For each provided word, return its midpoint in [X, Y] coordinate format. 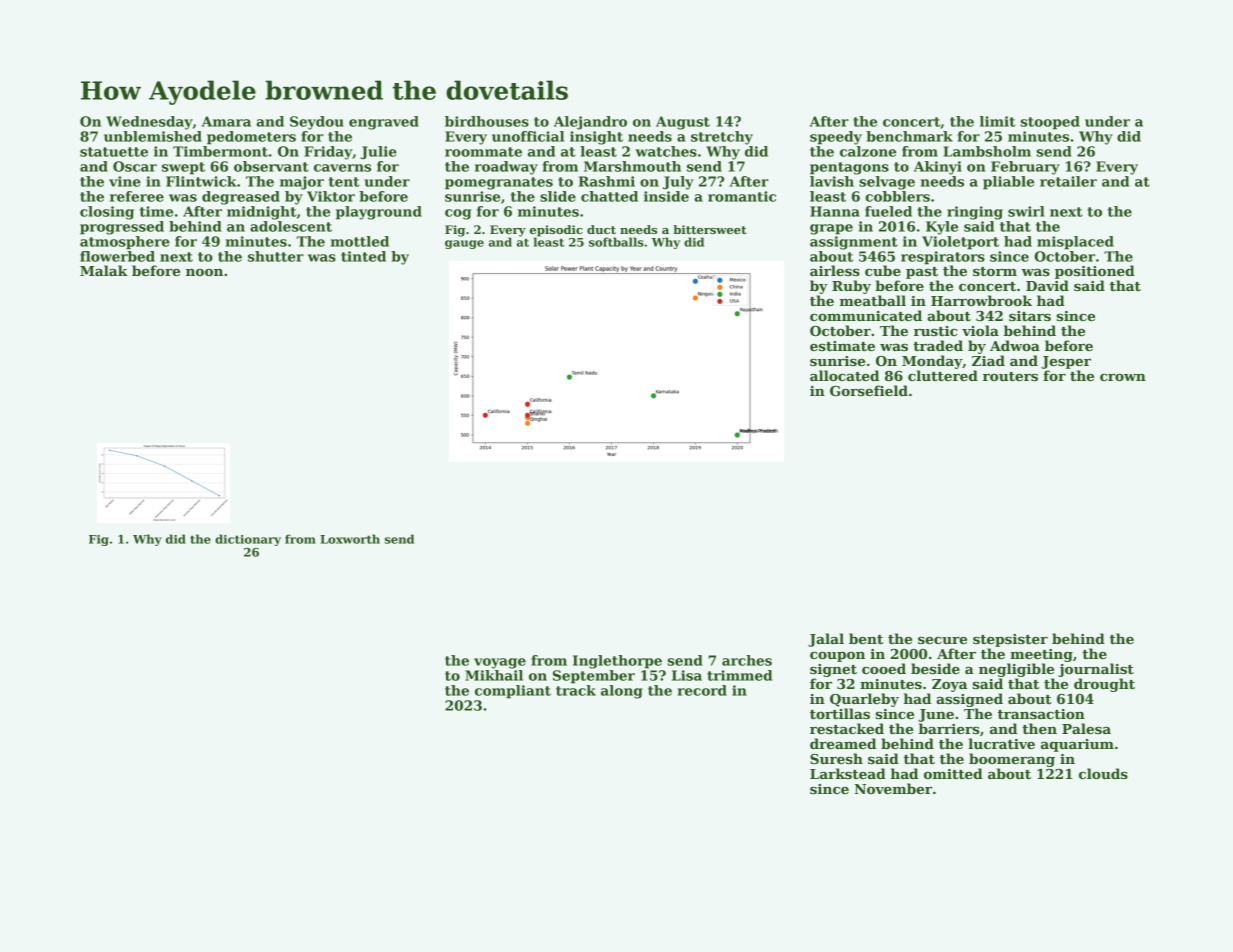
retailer [1068, 181]
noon [204, 272]
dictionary [248, 540]
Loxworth [350, 539]
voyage [500, 663]
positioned [1095, 272]
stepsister [1010, 640]
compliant [513, 692]
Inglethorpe [617, 662]
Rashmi [607, 181]
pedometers [251, 138]
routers [1010, 376]
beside [935, 668]
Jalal [826, 640]
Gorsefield [869, 390]
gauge [464, 244]
